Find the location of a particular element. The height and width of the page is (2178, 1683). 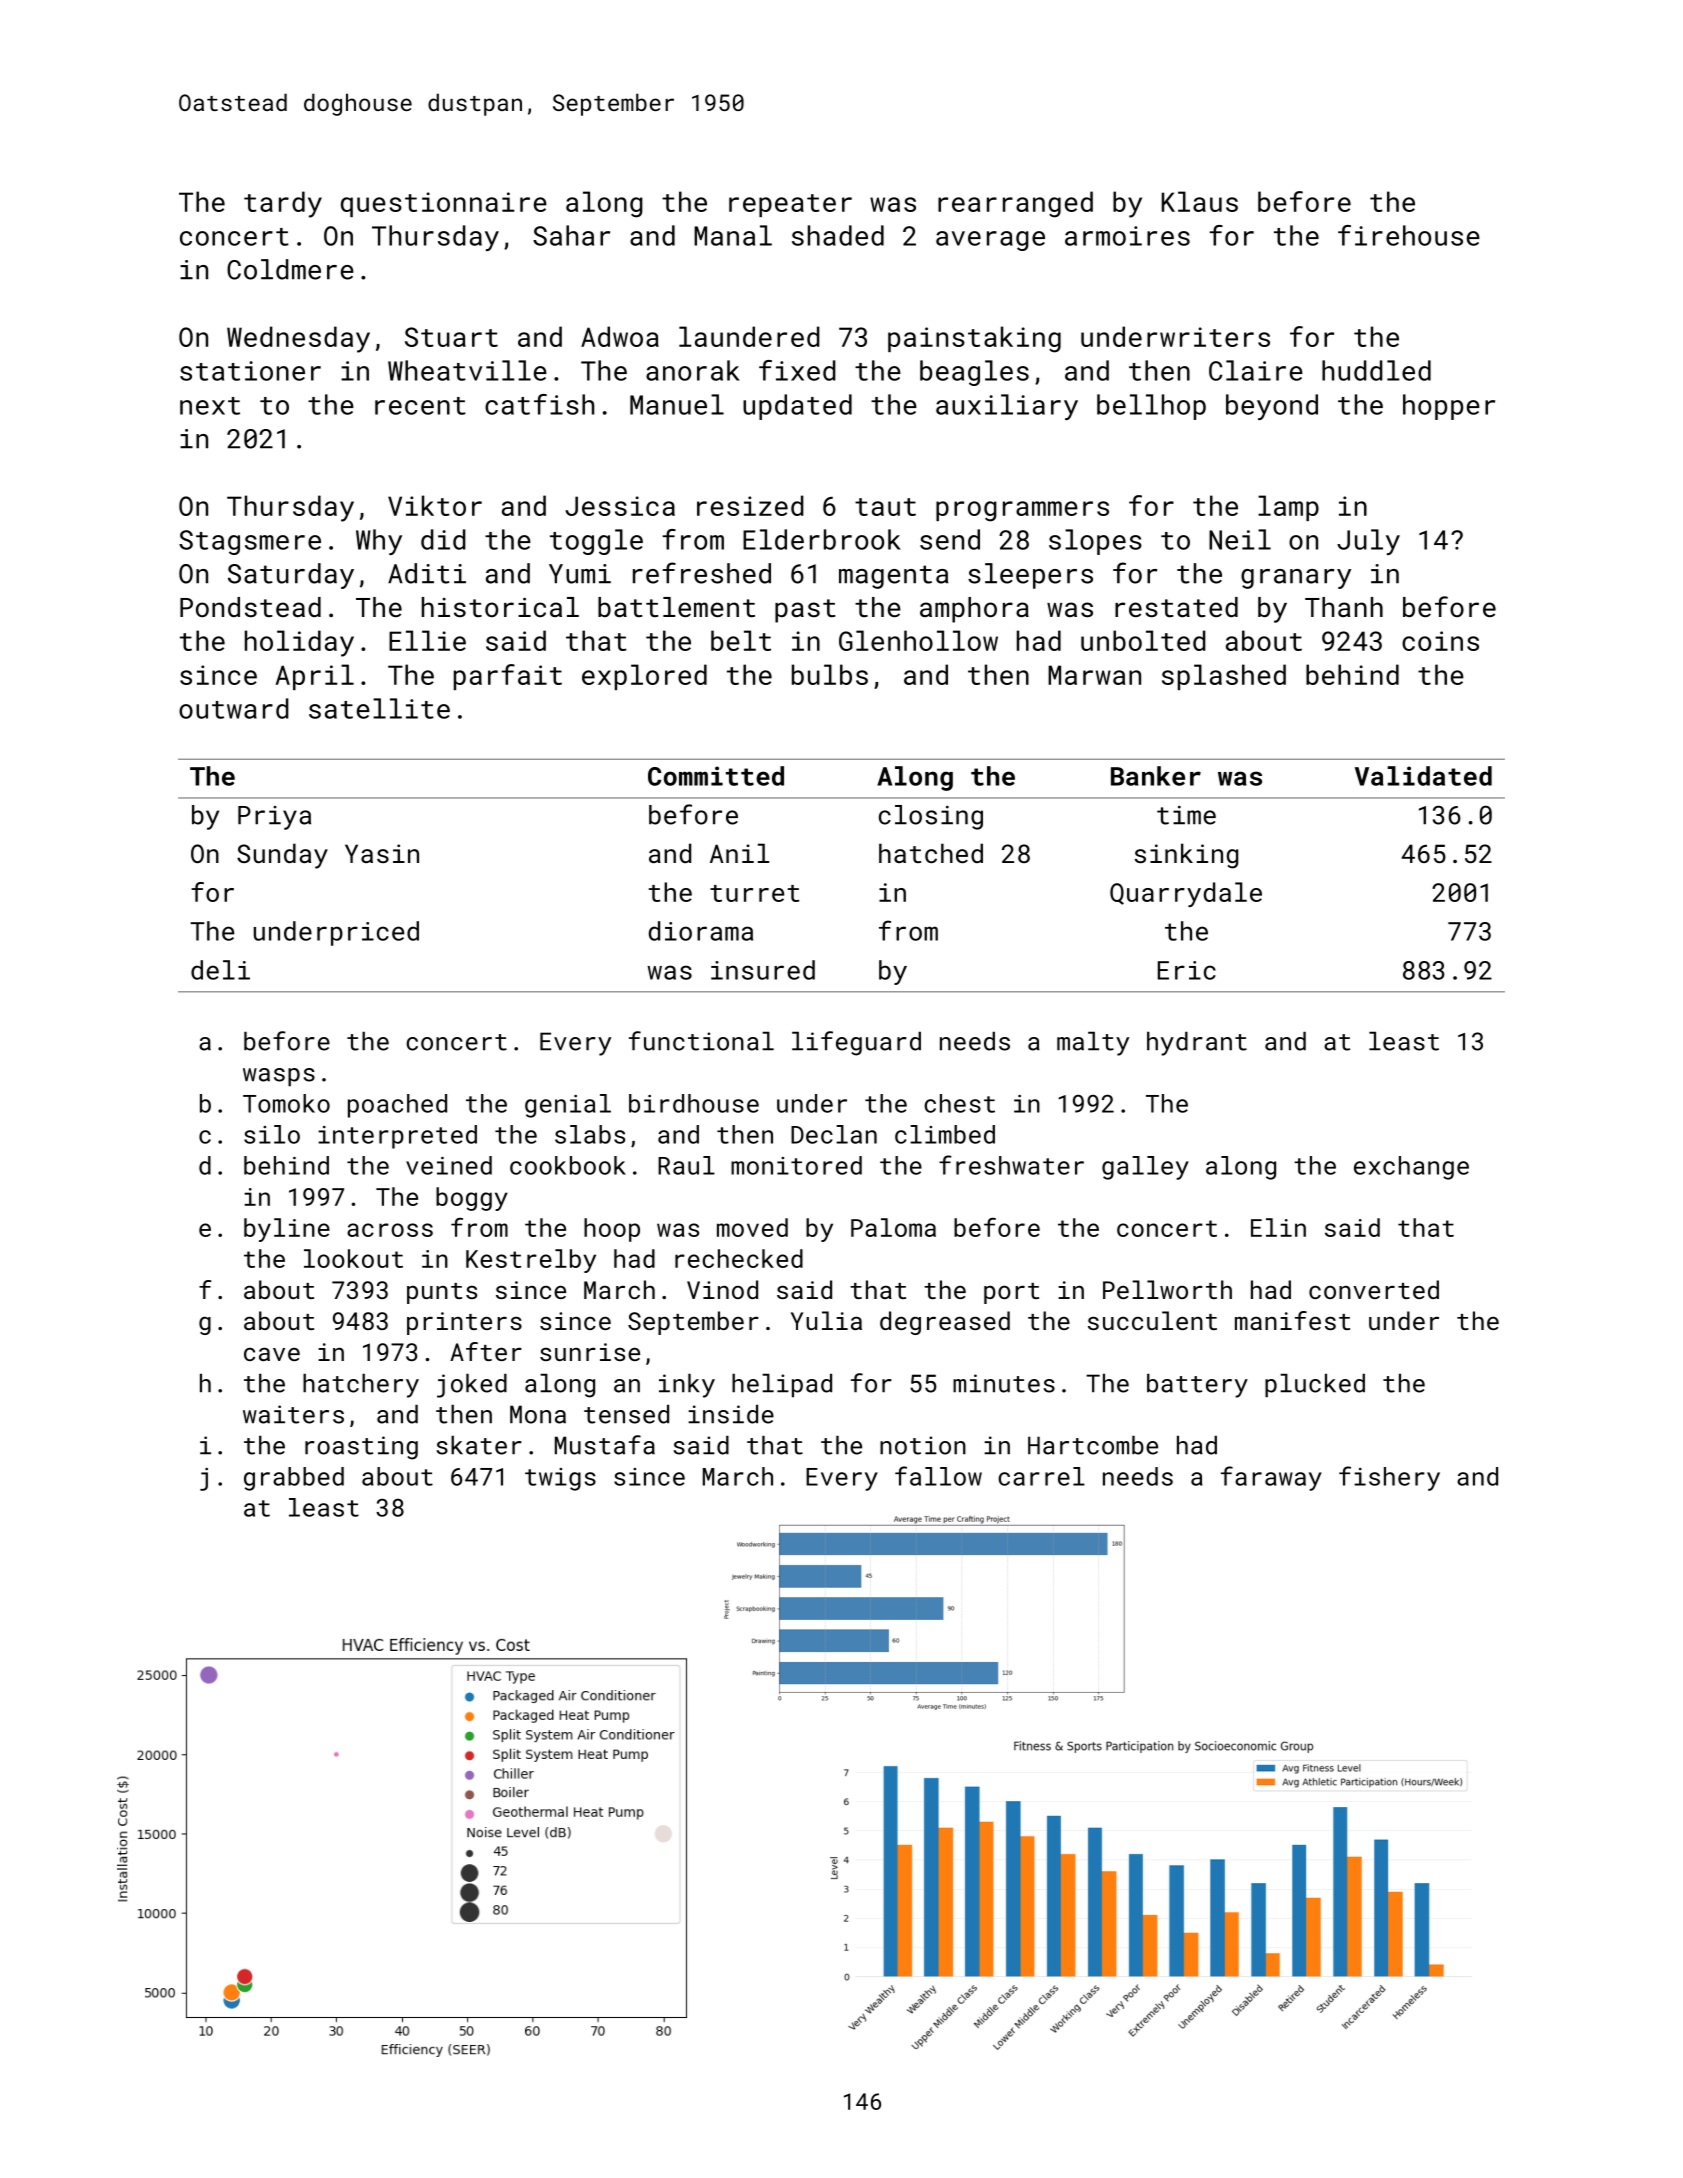

Klaus is located at coordinates (1200, 201).
